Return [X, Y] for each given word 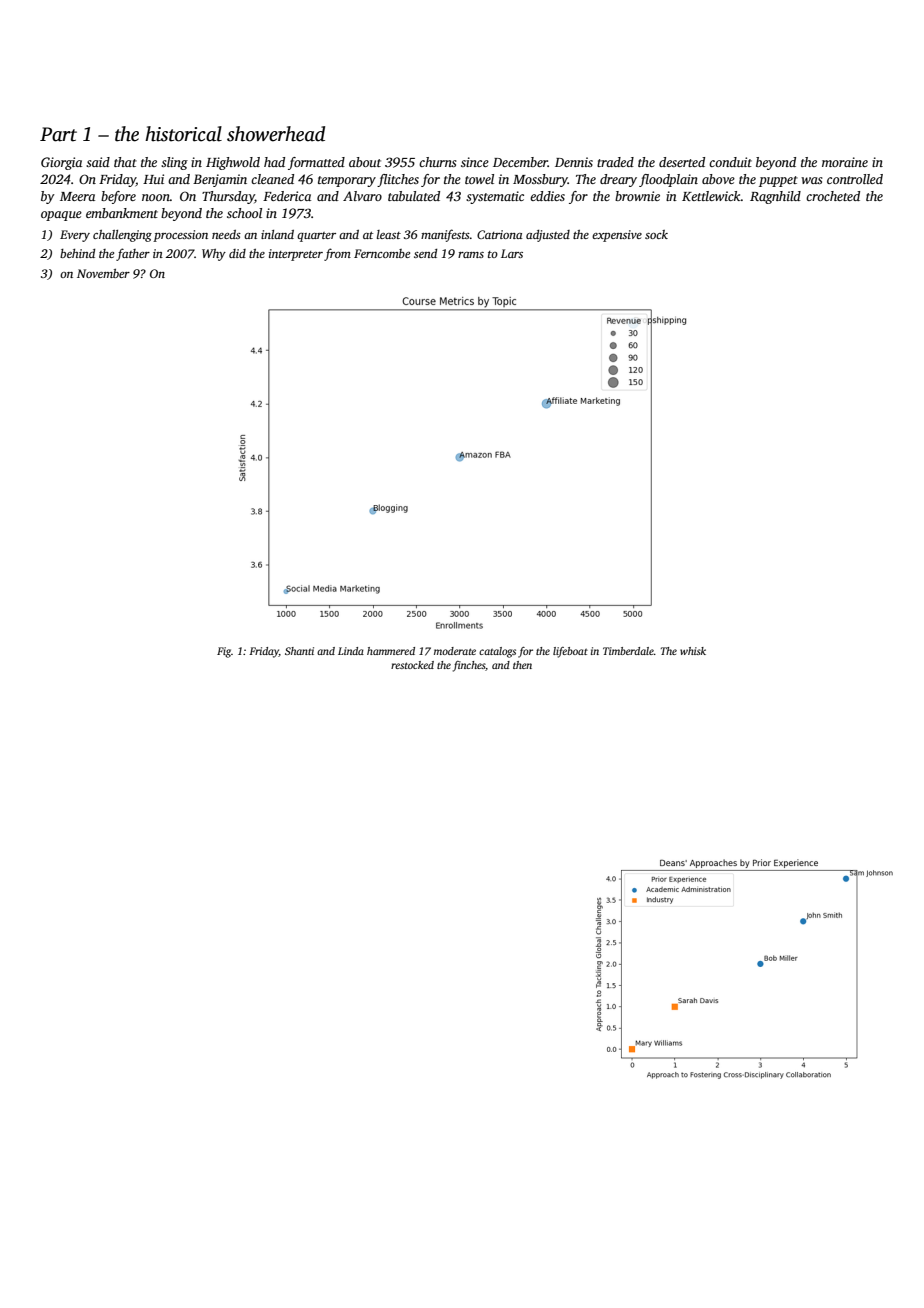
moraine [845, 162]
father [133, 254]
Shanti [299, 651]
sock [656, 234]
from [337, 254]
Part [58, 134]
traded [615, 162]
